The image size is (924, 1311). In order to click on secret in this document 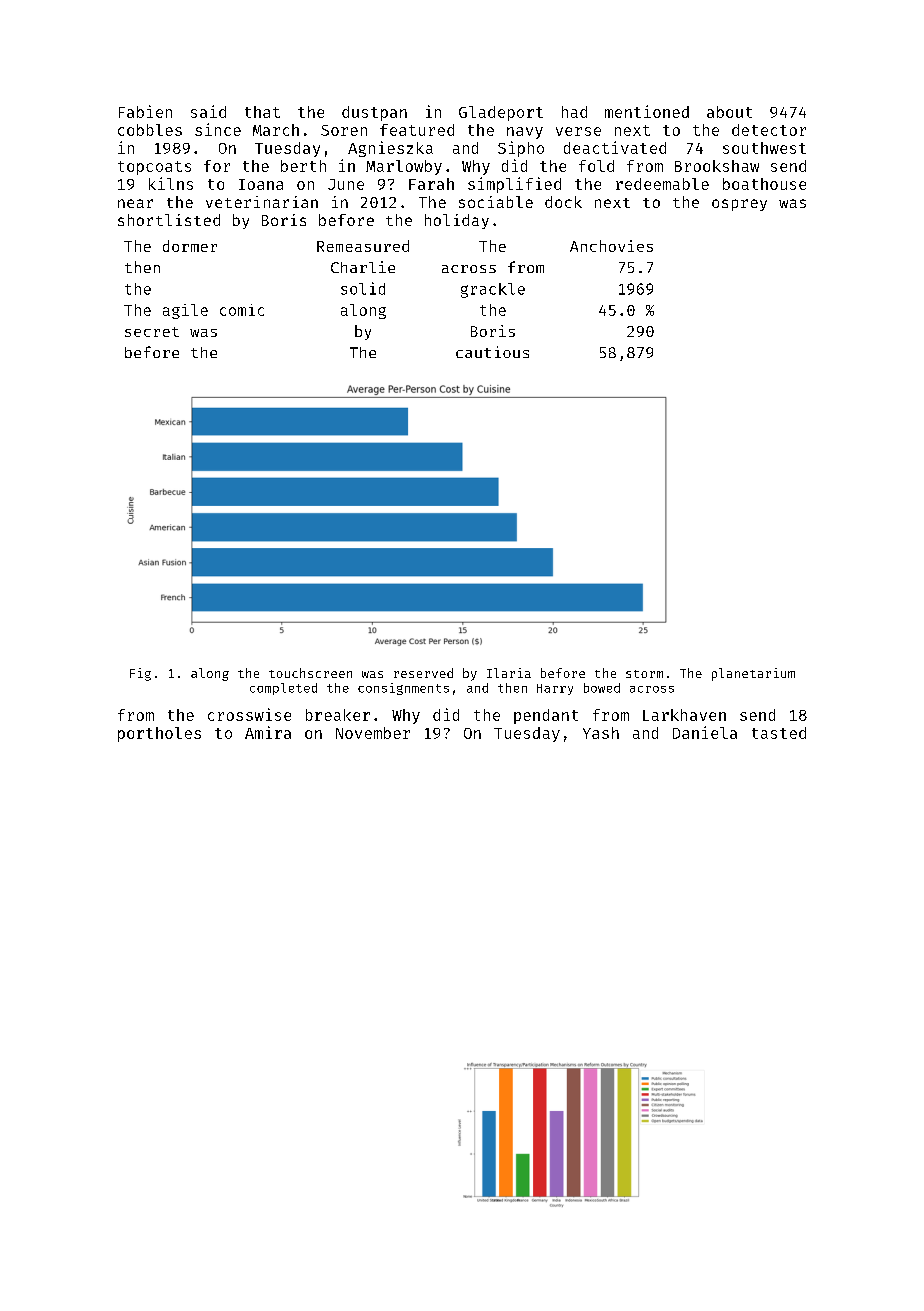, I will do `click(152, 332)`.
